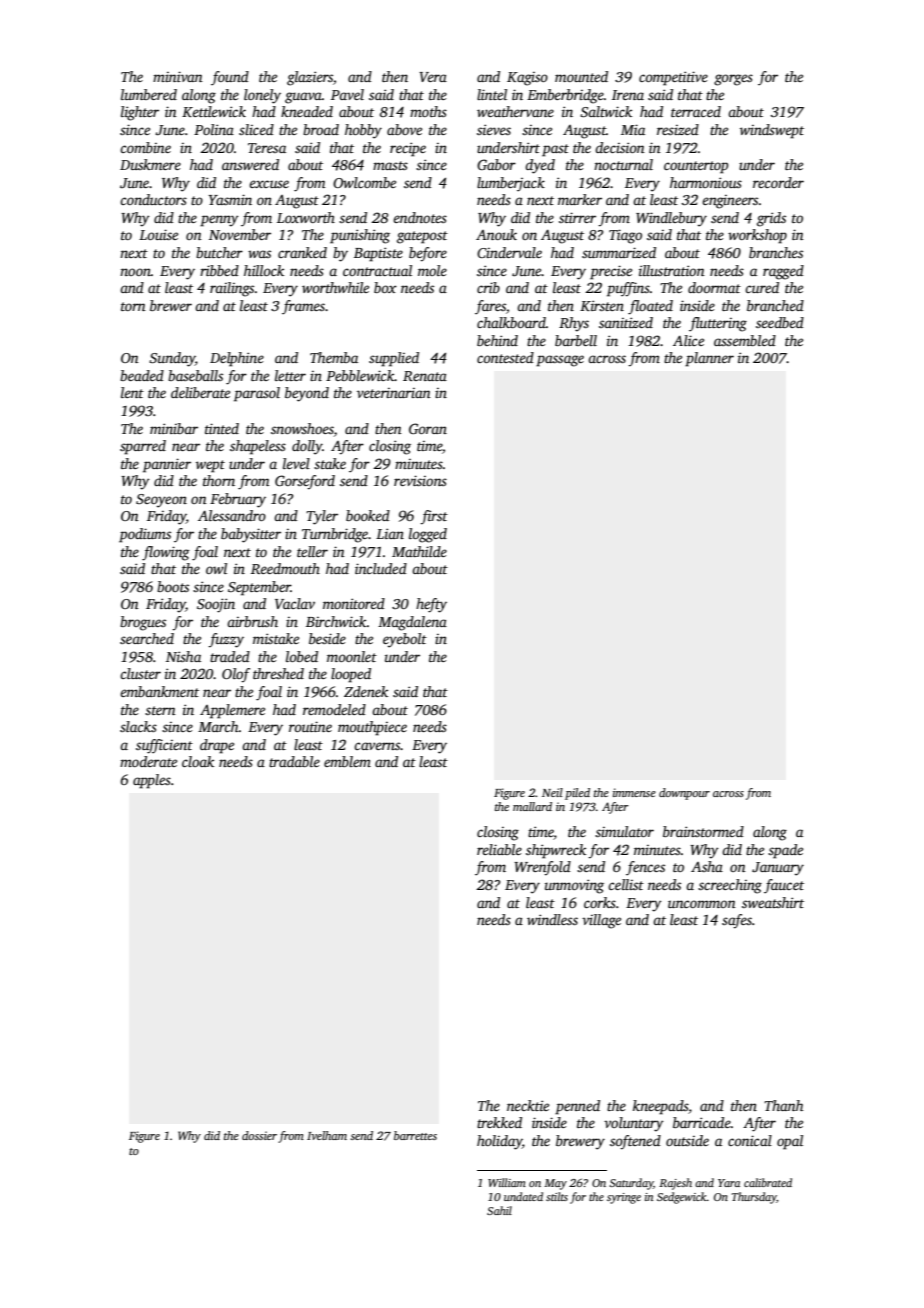  I want to click on Seoyeon, so click(161, 501).
